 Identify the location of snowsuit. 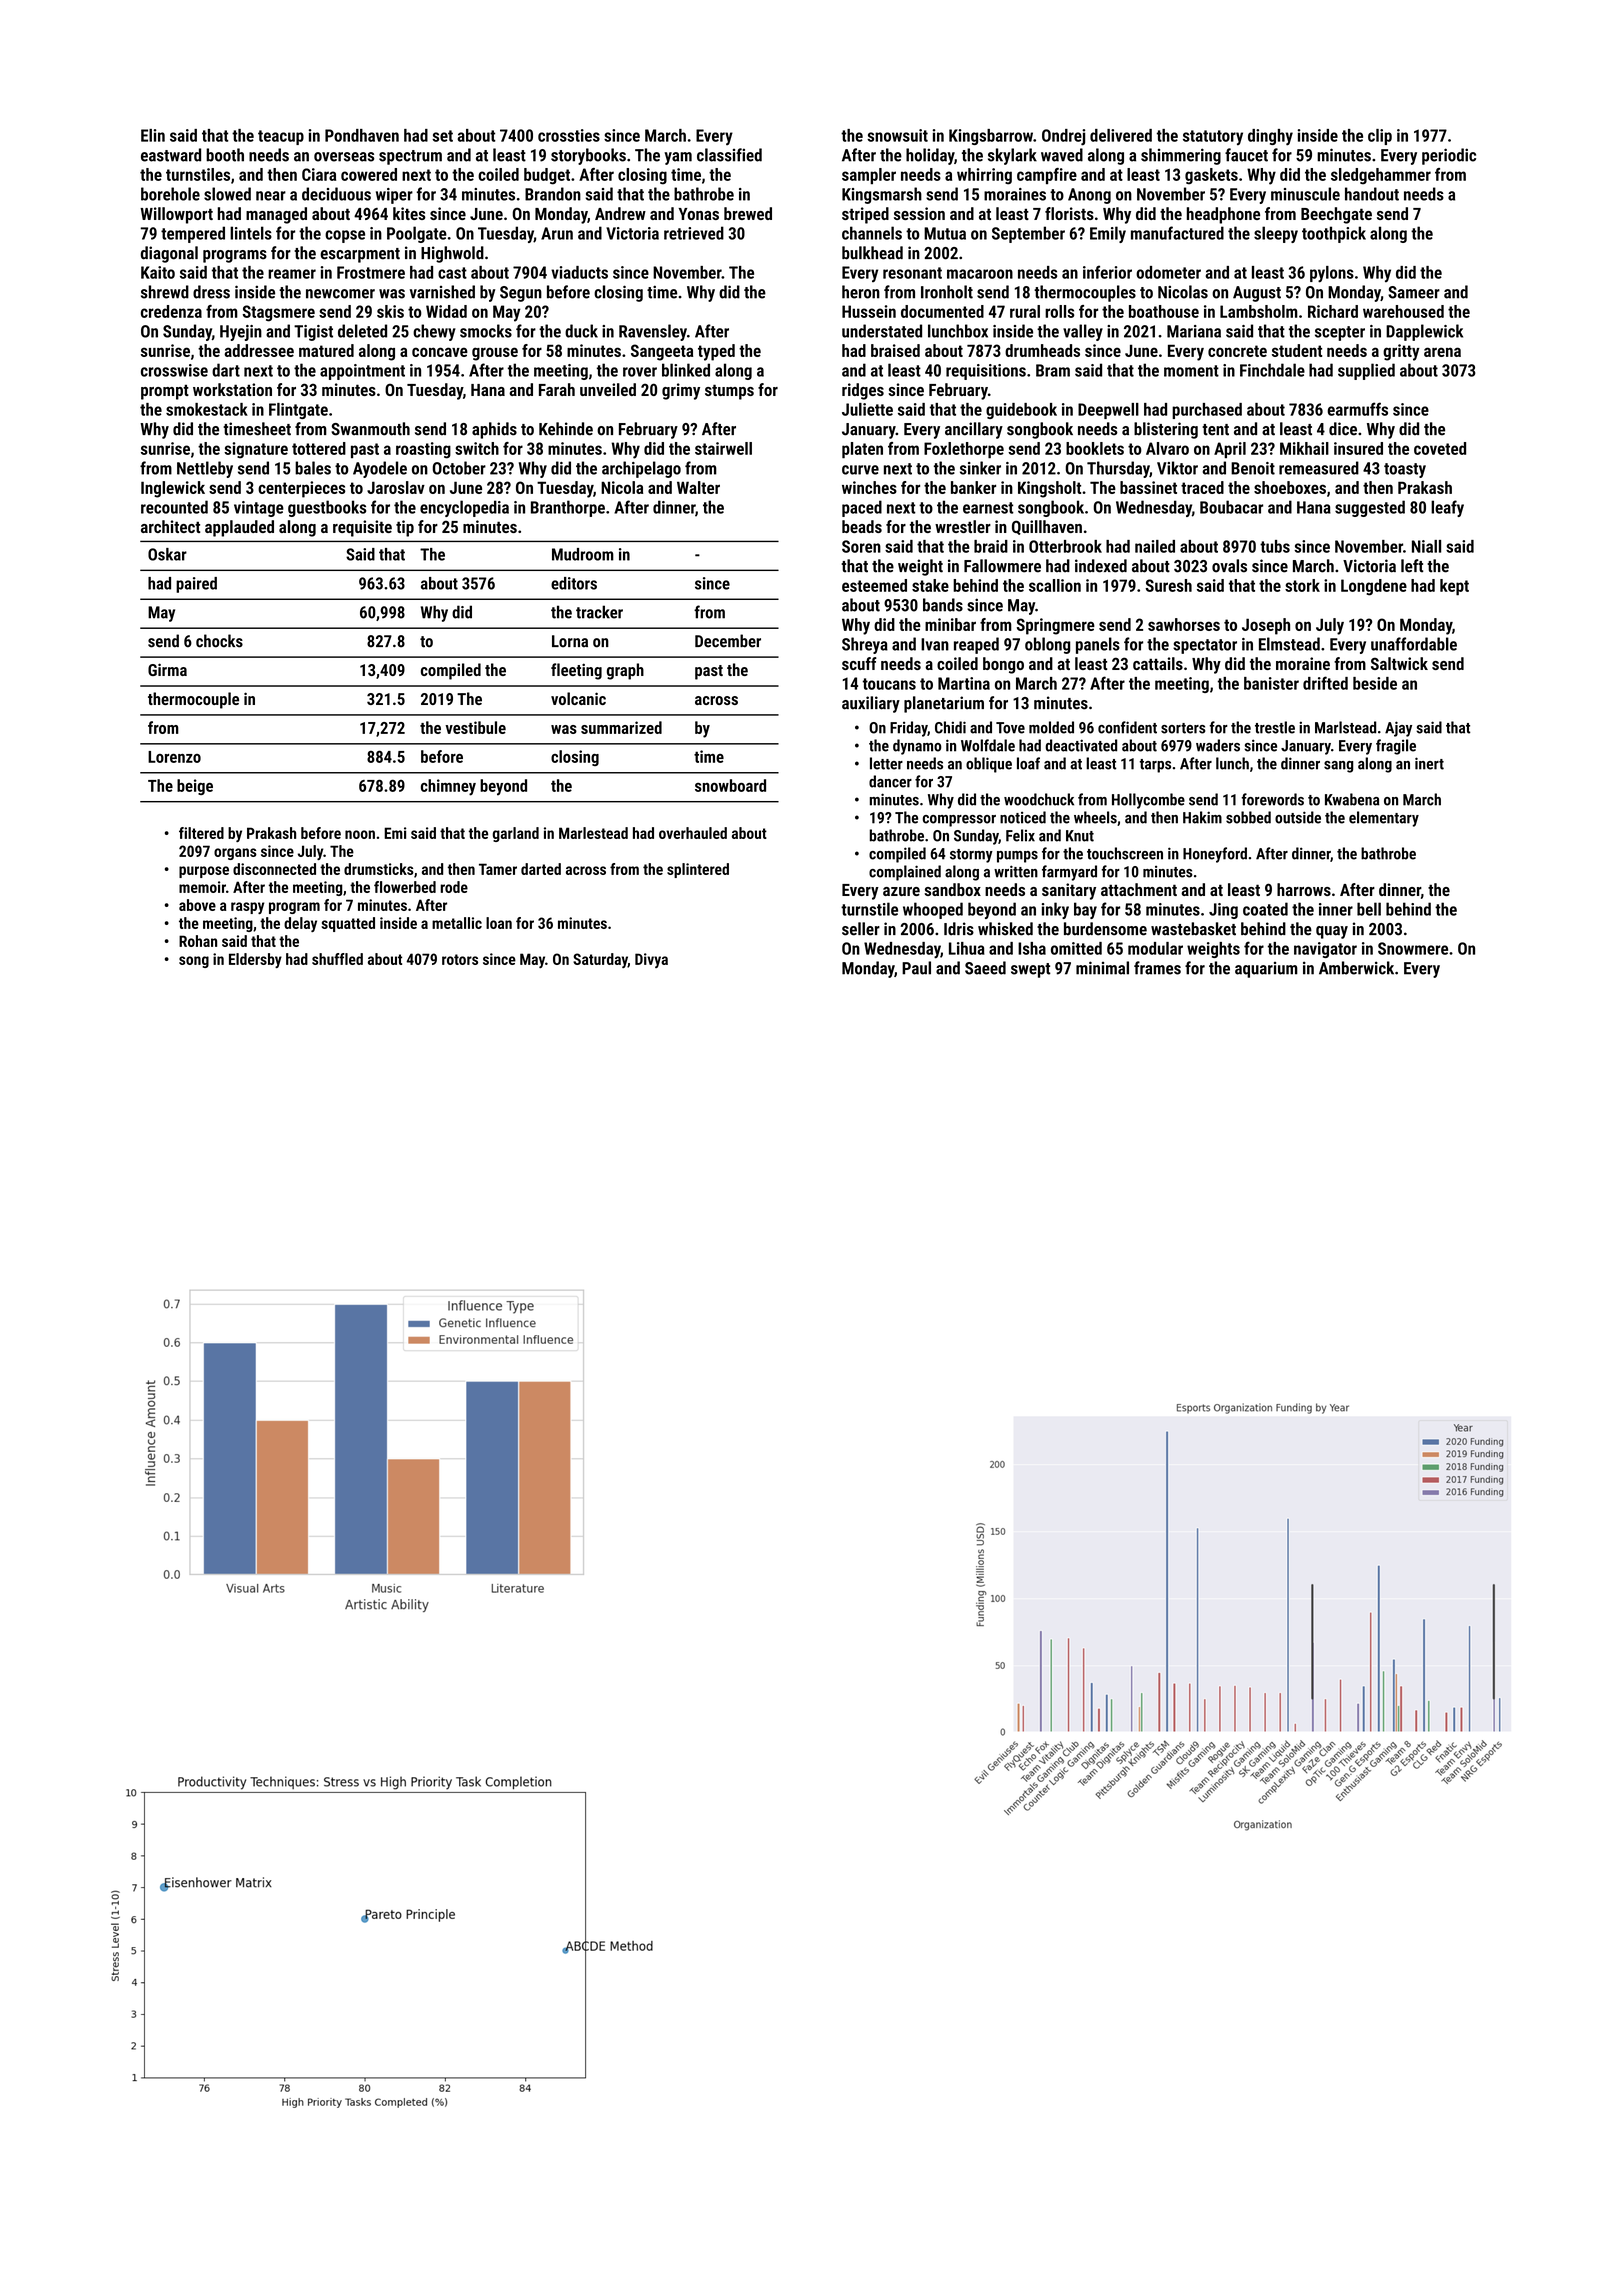
(897, 135).
